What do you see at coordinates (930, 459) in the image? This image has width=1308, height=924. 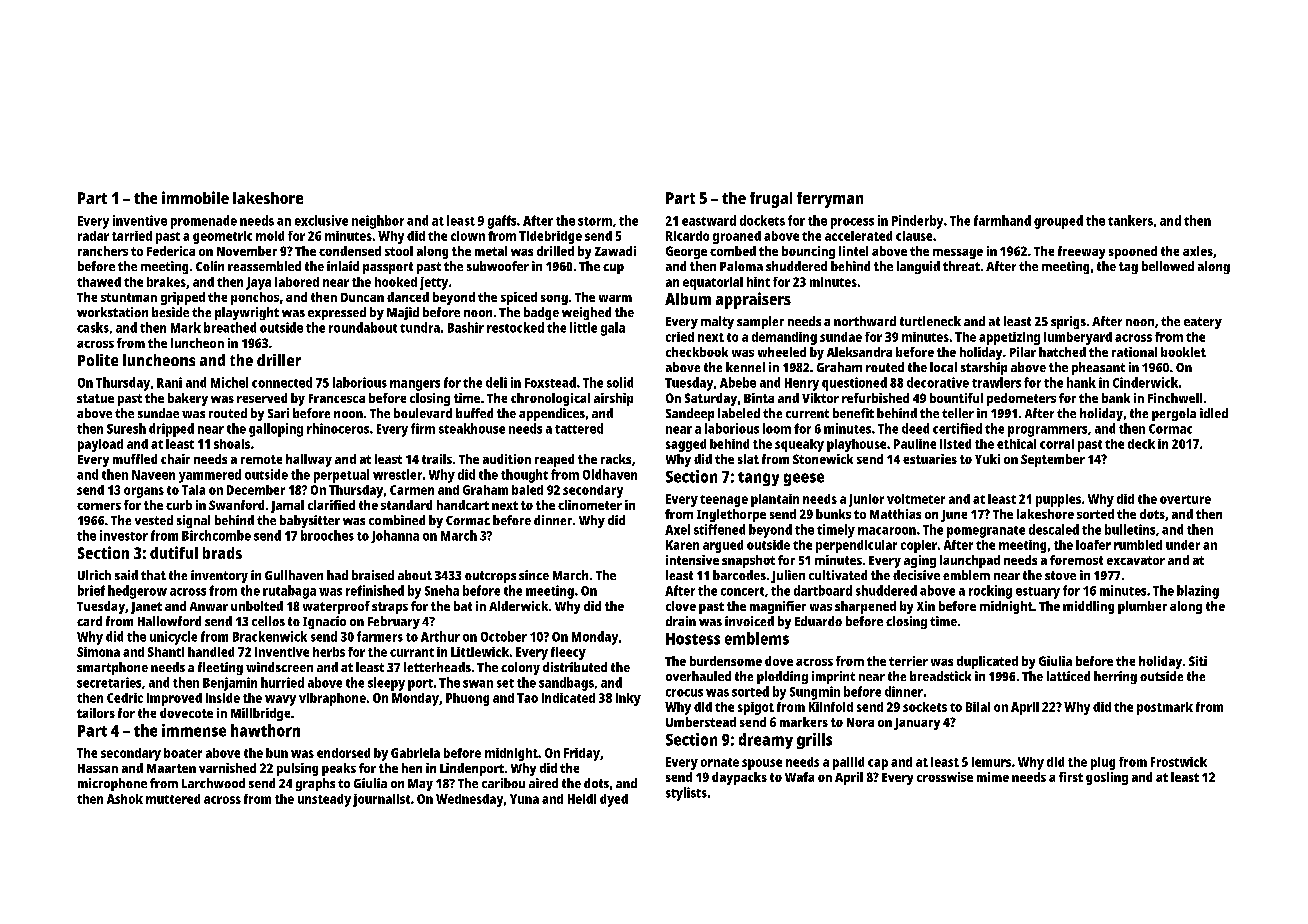 I see `estuaries` at bounding box center [930, 459].
